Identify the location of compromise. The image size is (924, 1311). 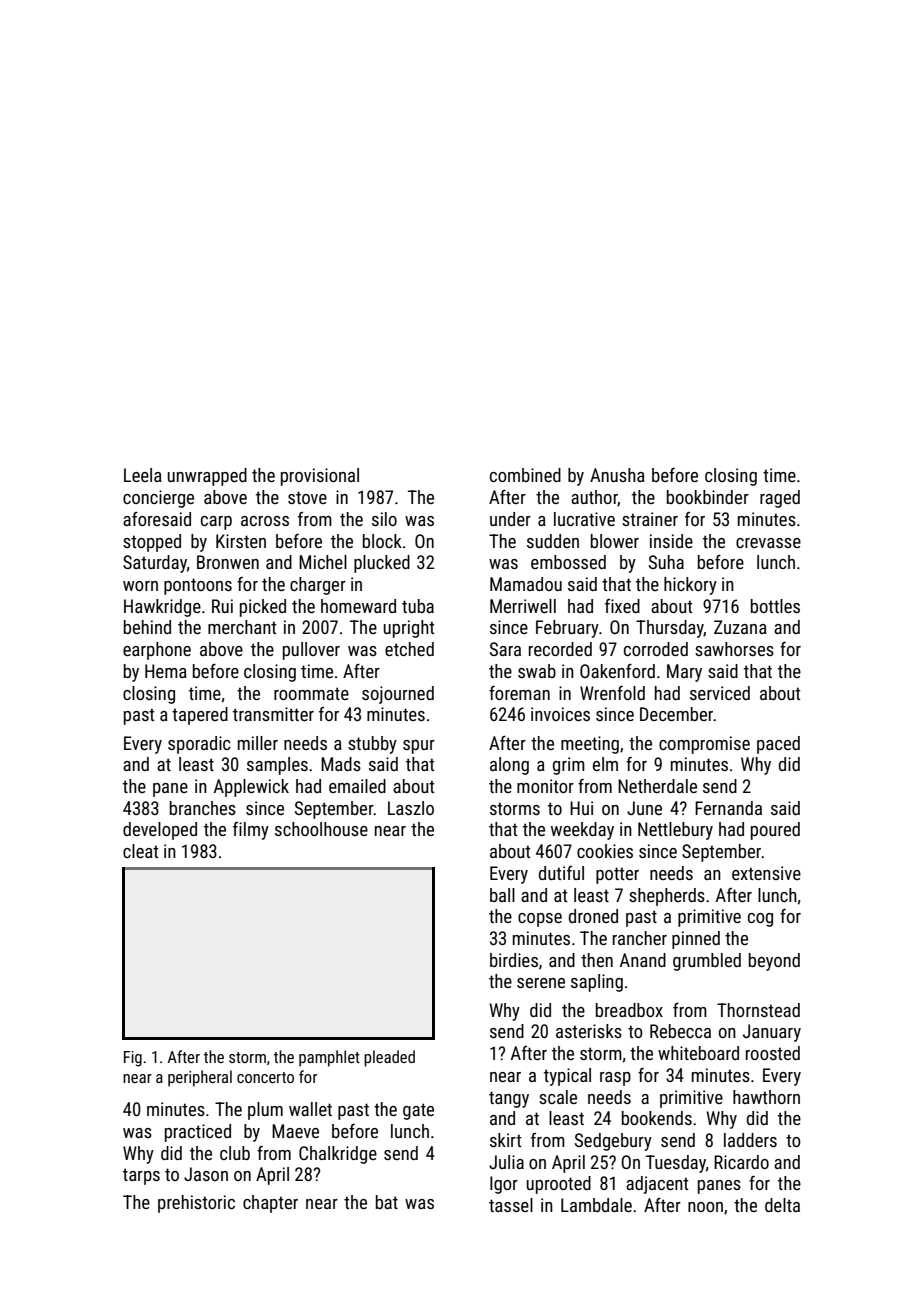
(704, 745).
